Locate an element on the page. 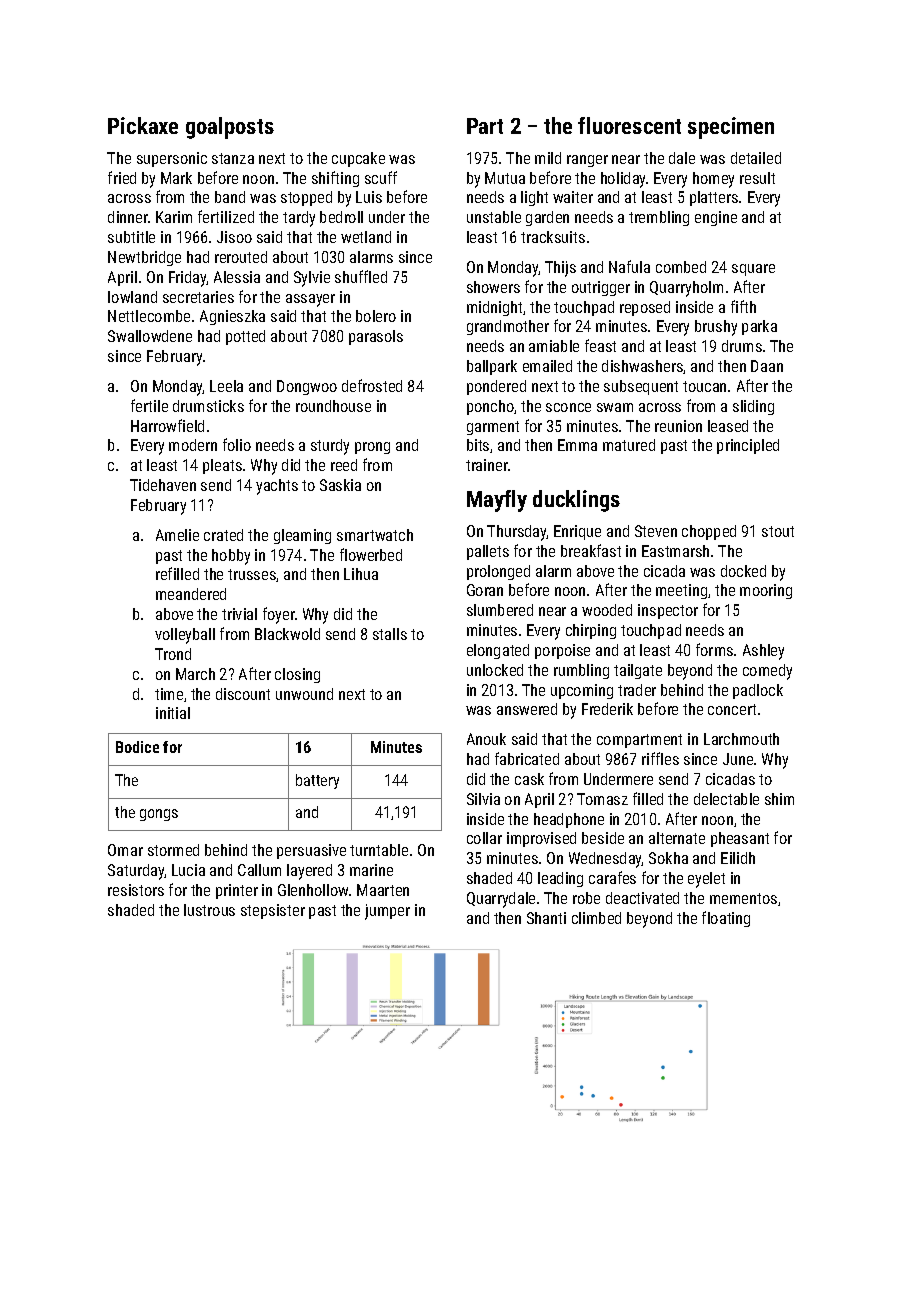  prong is located at coordinates (372, 448).
